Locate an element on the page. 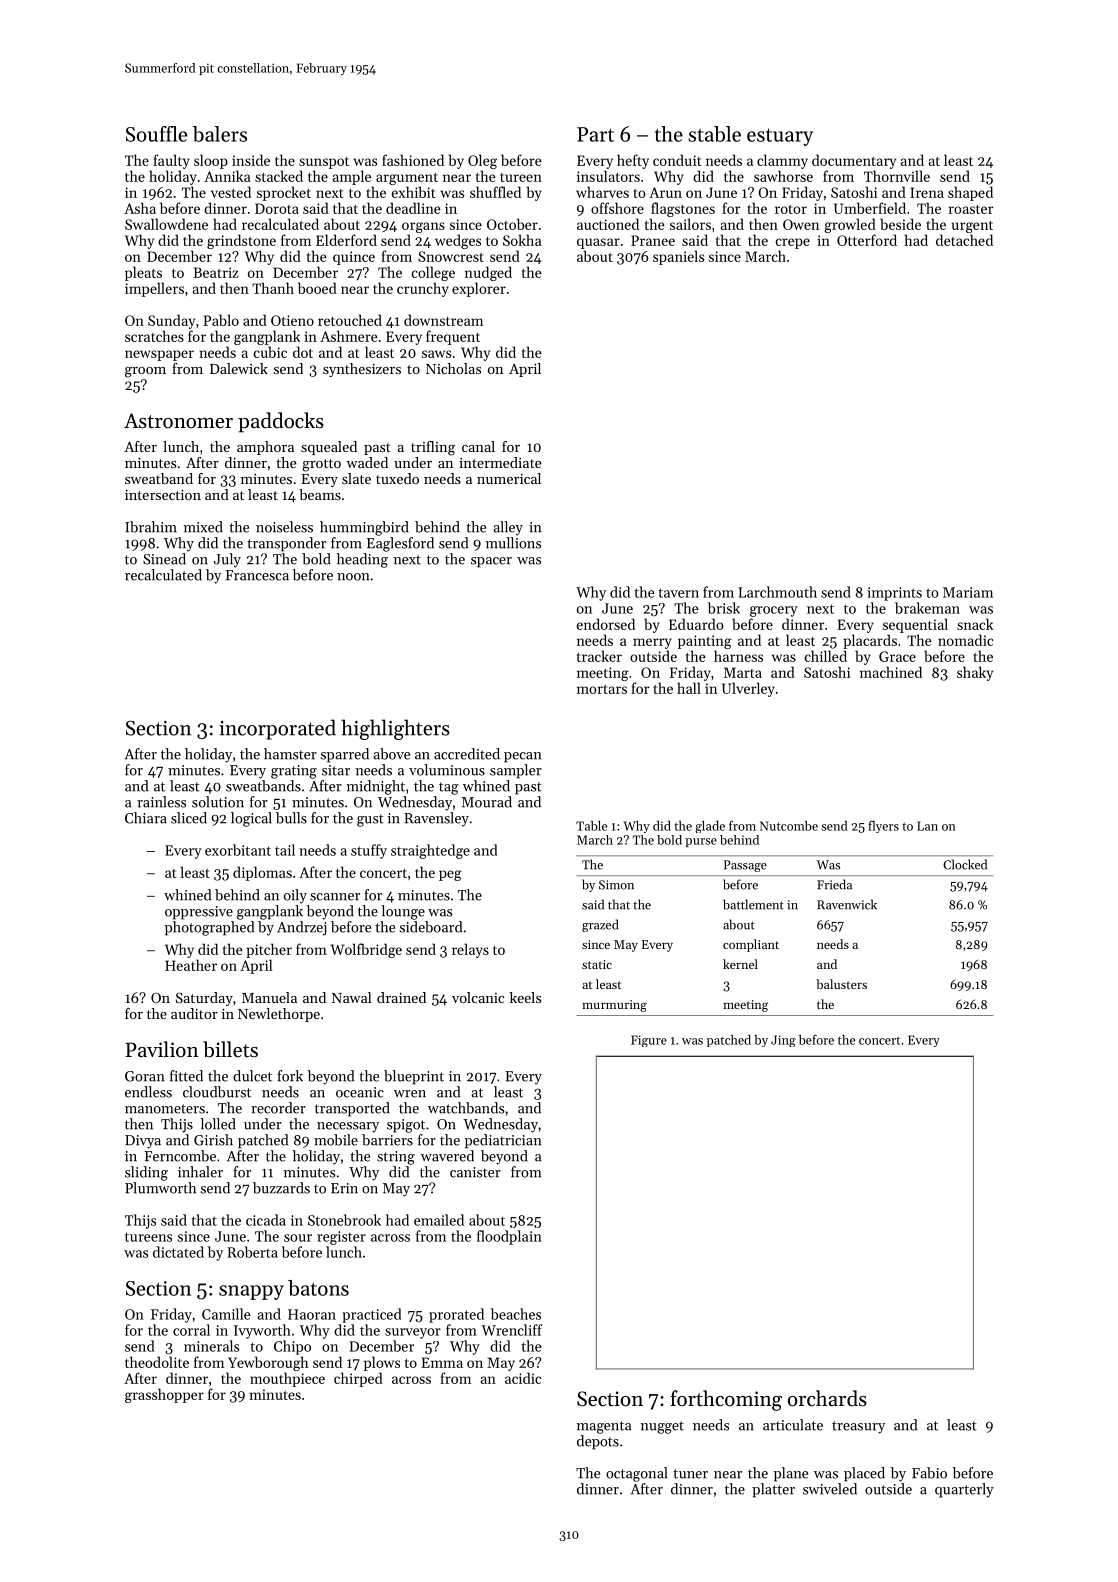  fork is located at coordinates (290, 1076).
